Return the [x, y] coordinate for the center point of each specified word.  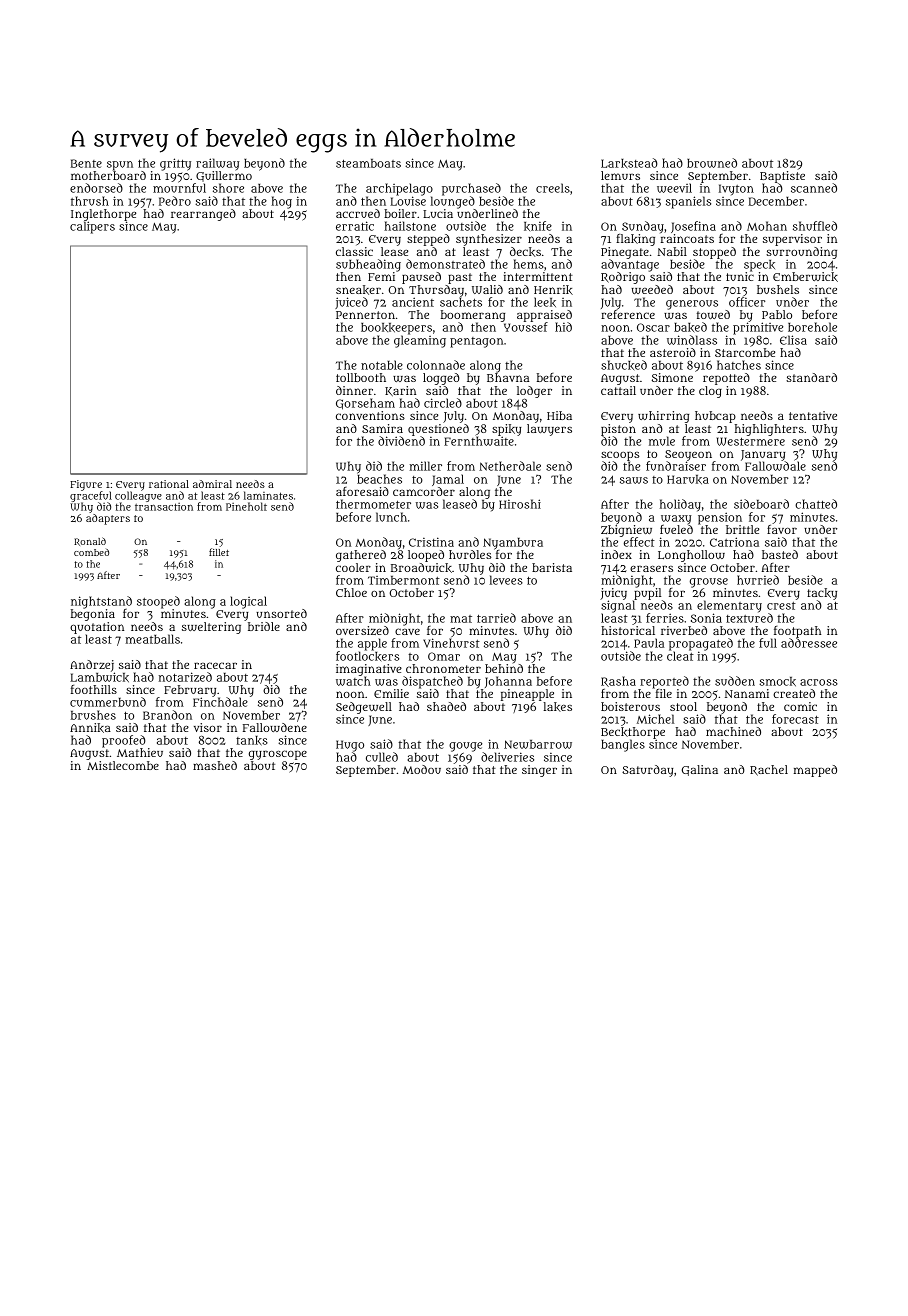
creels [553, 188]
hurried [758, 580]
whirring [663, 417]
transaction [164, 507]
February [190, 691]
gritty [175, 164]
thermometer [373, 504]
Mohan [767, 226]
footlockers [367, 656]
